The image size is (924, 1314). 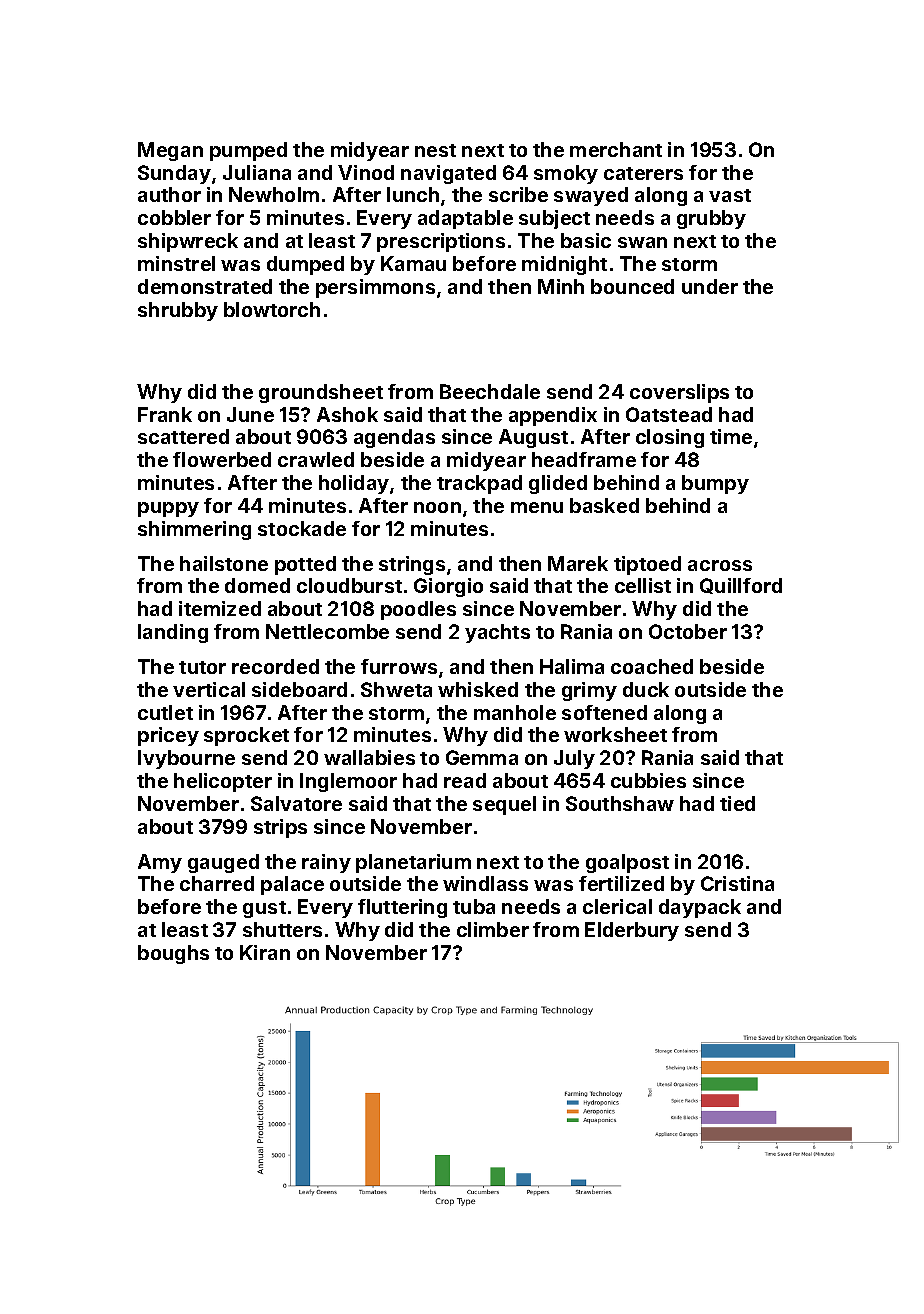 What do you see at coordinates (652, 666) in the document?
I see `coached` at bounding box center [652, 666].
